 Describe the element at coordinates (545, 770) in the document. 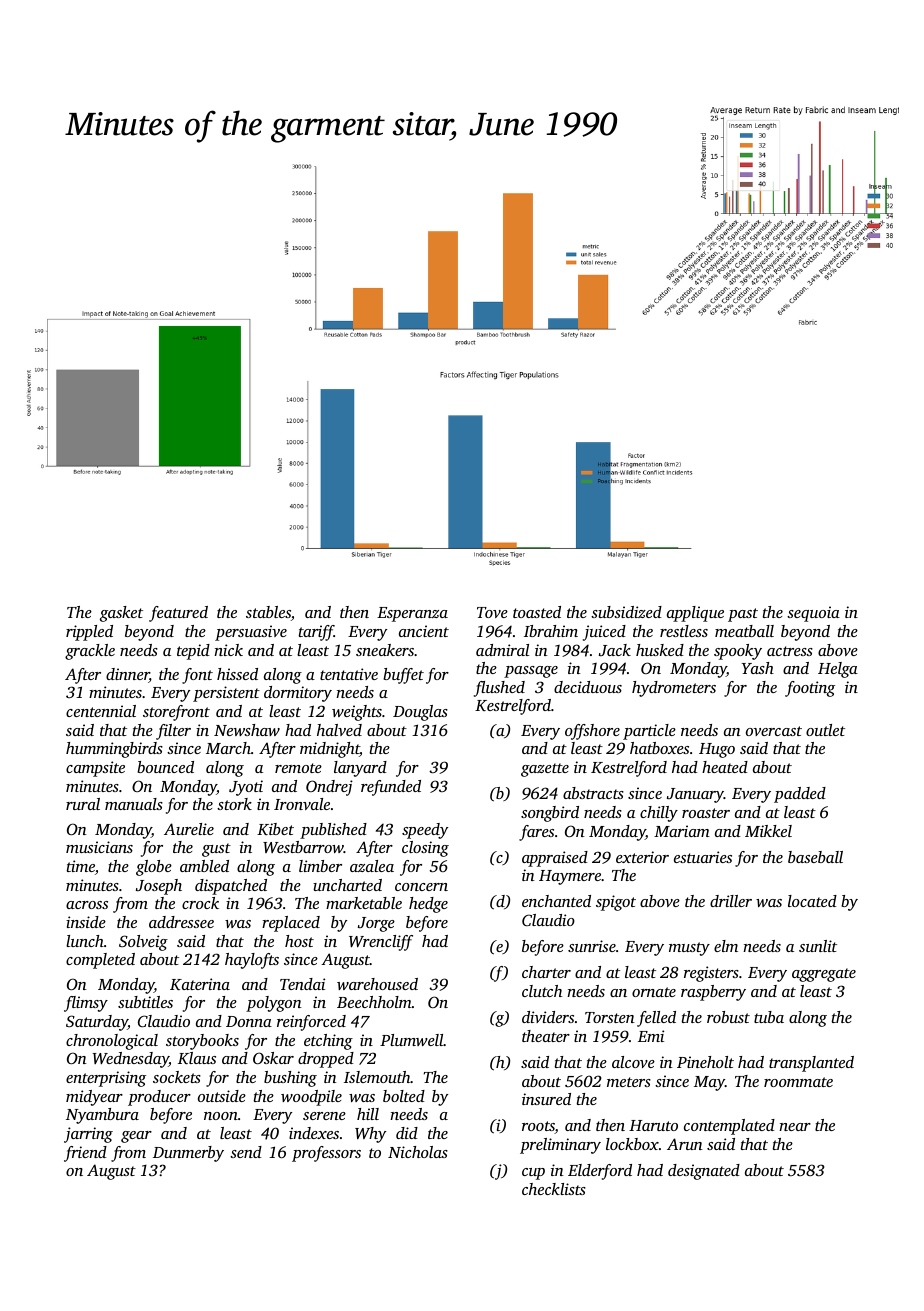

I see `gazette` at that location.
